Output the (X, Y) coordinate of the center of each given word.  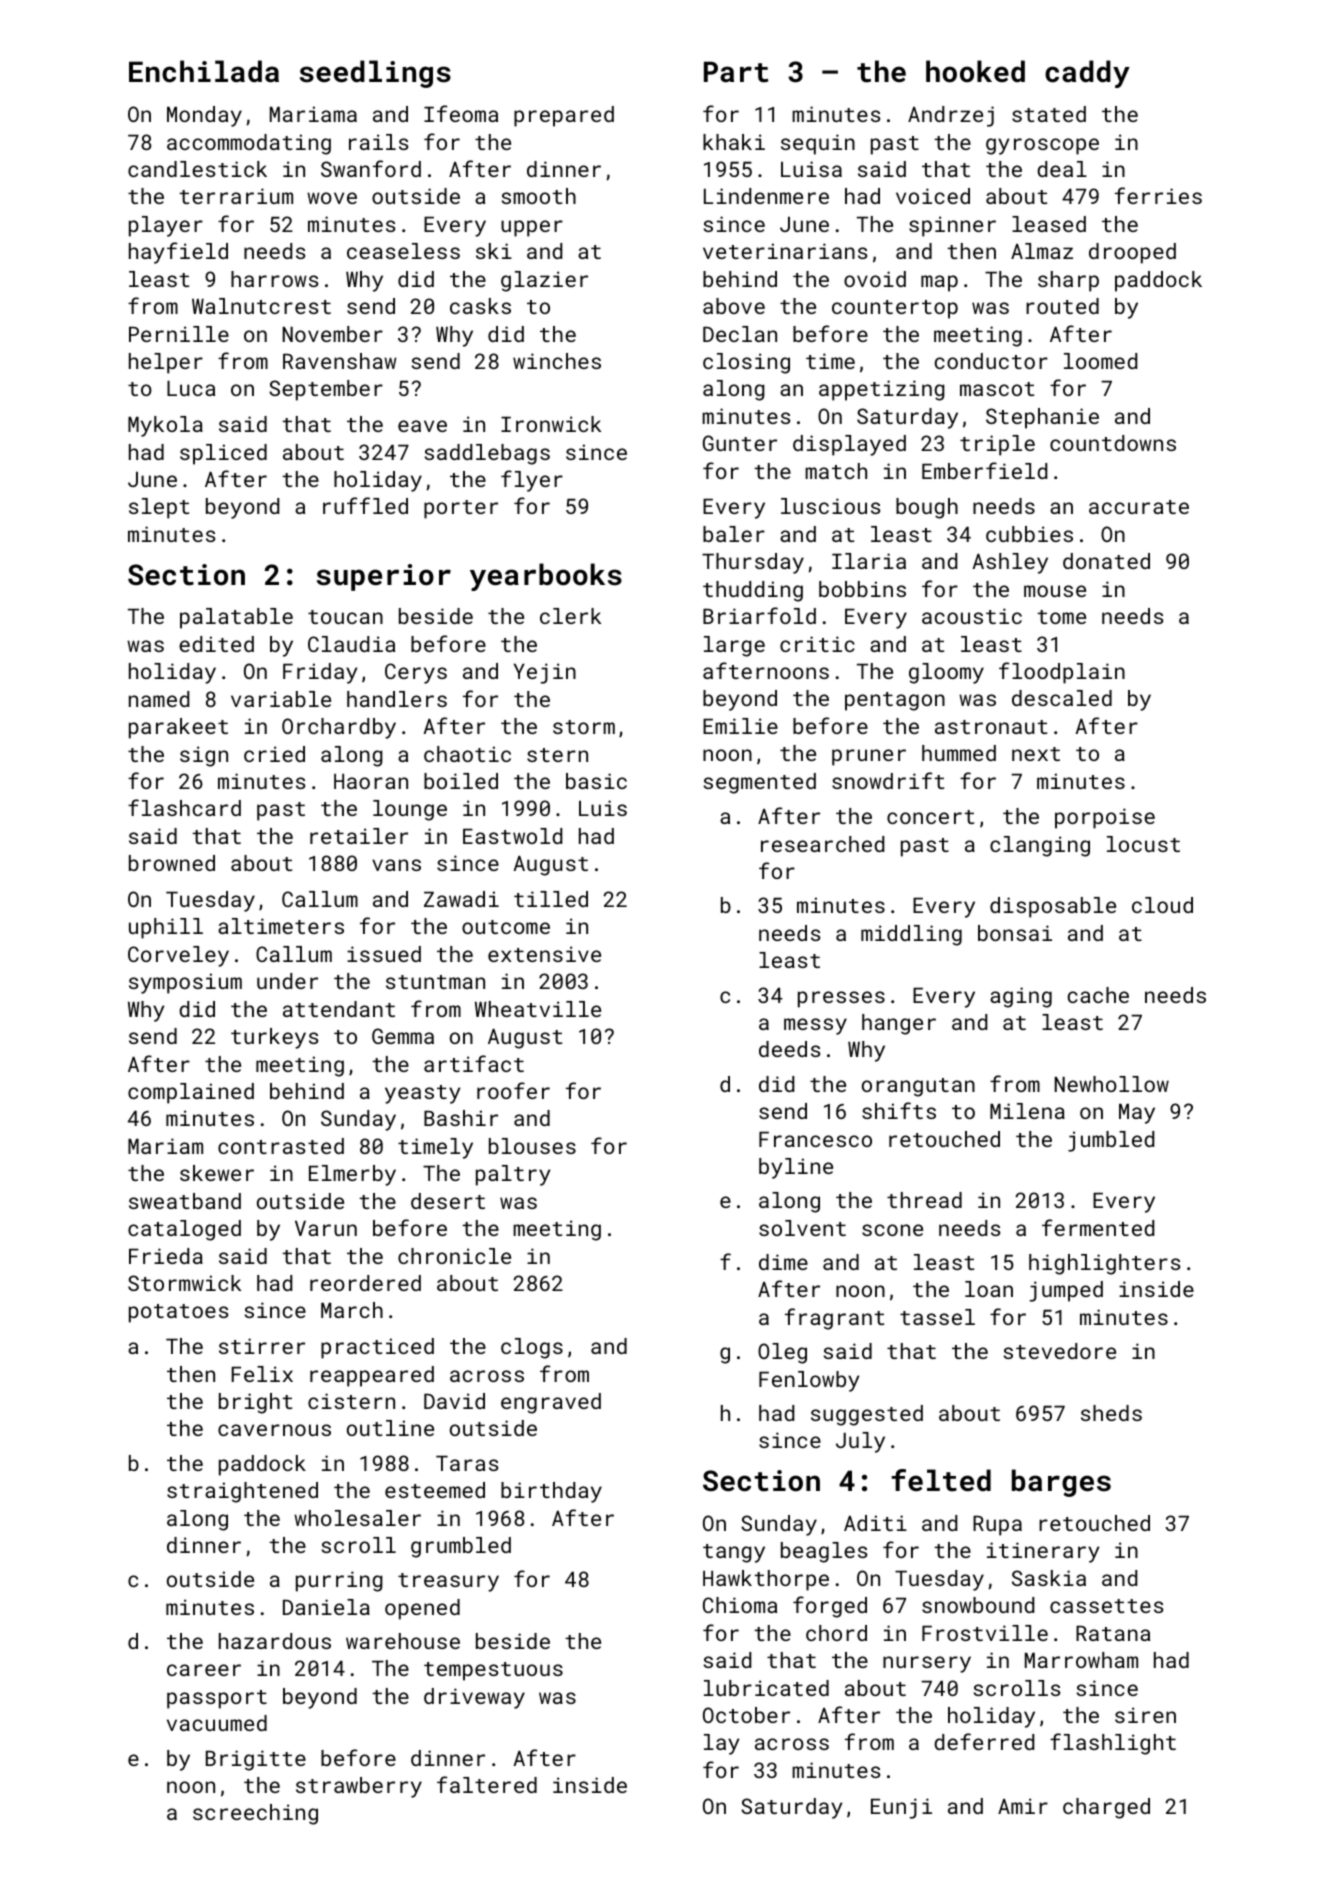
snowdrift (888, 780)
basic (596, 781)
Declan (740, 334)
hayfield (178, 253)
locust (1143, 844)
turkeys (274, 1038)
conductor (991, 361)
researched (822, 844)
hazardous (275, 1641)
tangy (734, 1553)
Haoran (371, 781)
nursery (927, 1664)
